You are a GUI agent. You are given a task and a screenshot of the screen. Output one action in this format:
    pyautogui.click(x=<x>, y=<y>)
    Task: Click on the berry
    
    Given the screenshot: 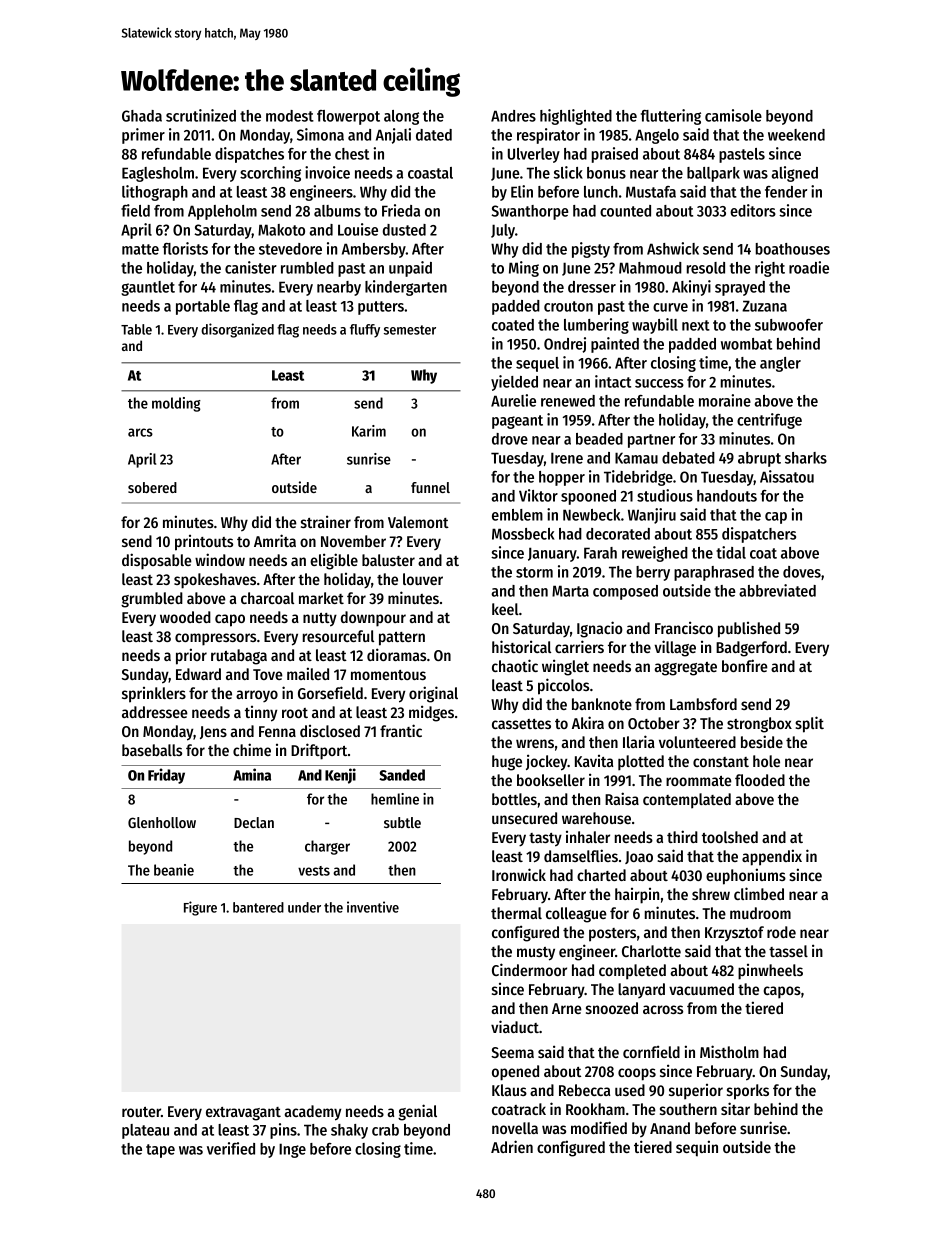 What is the action you would take?
    pyautogui.click(x=653, y=573)
